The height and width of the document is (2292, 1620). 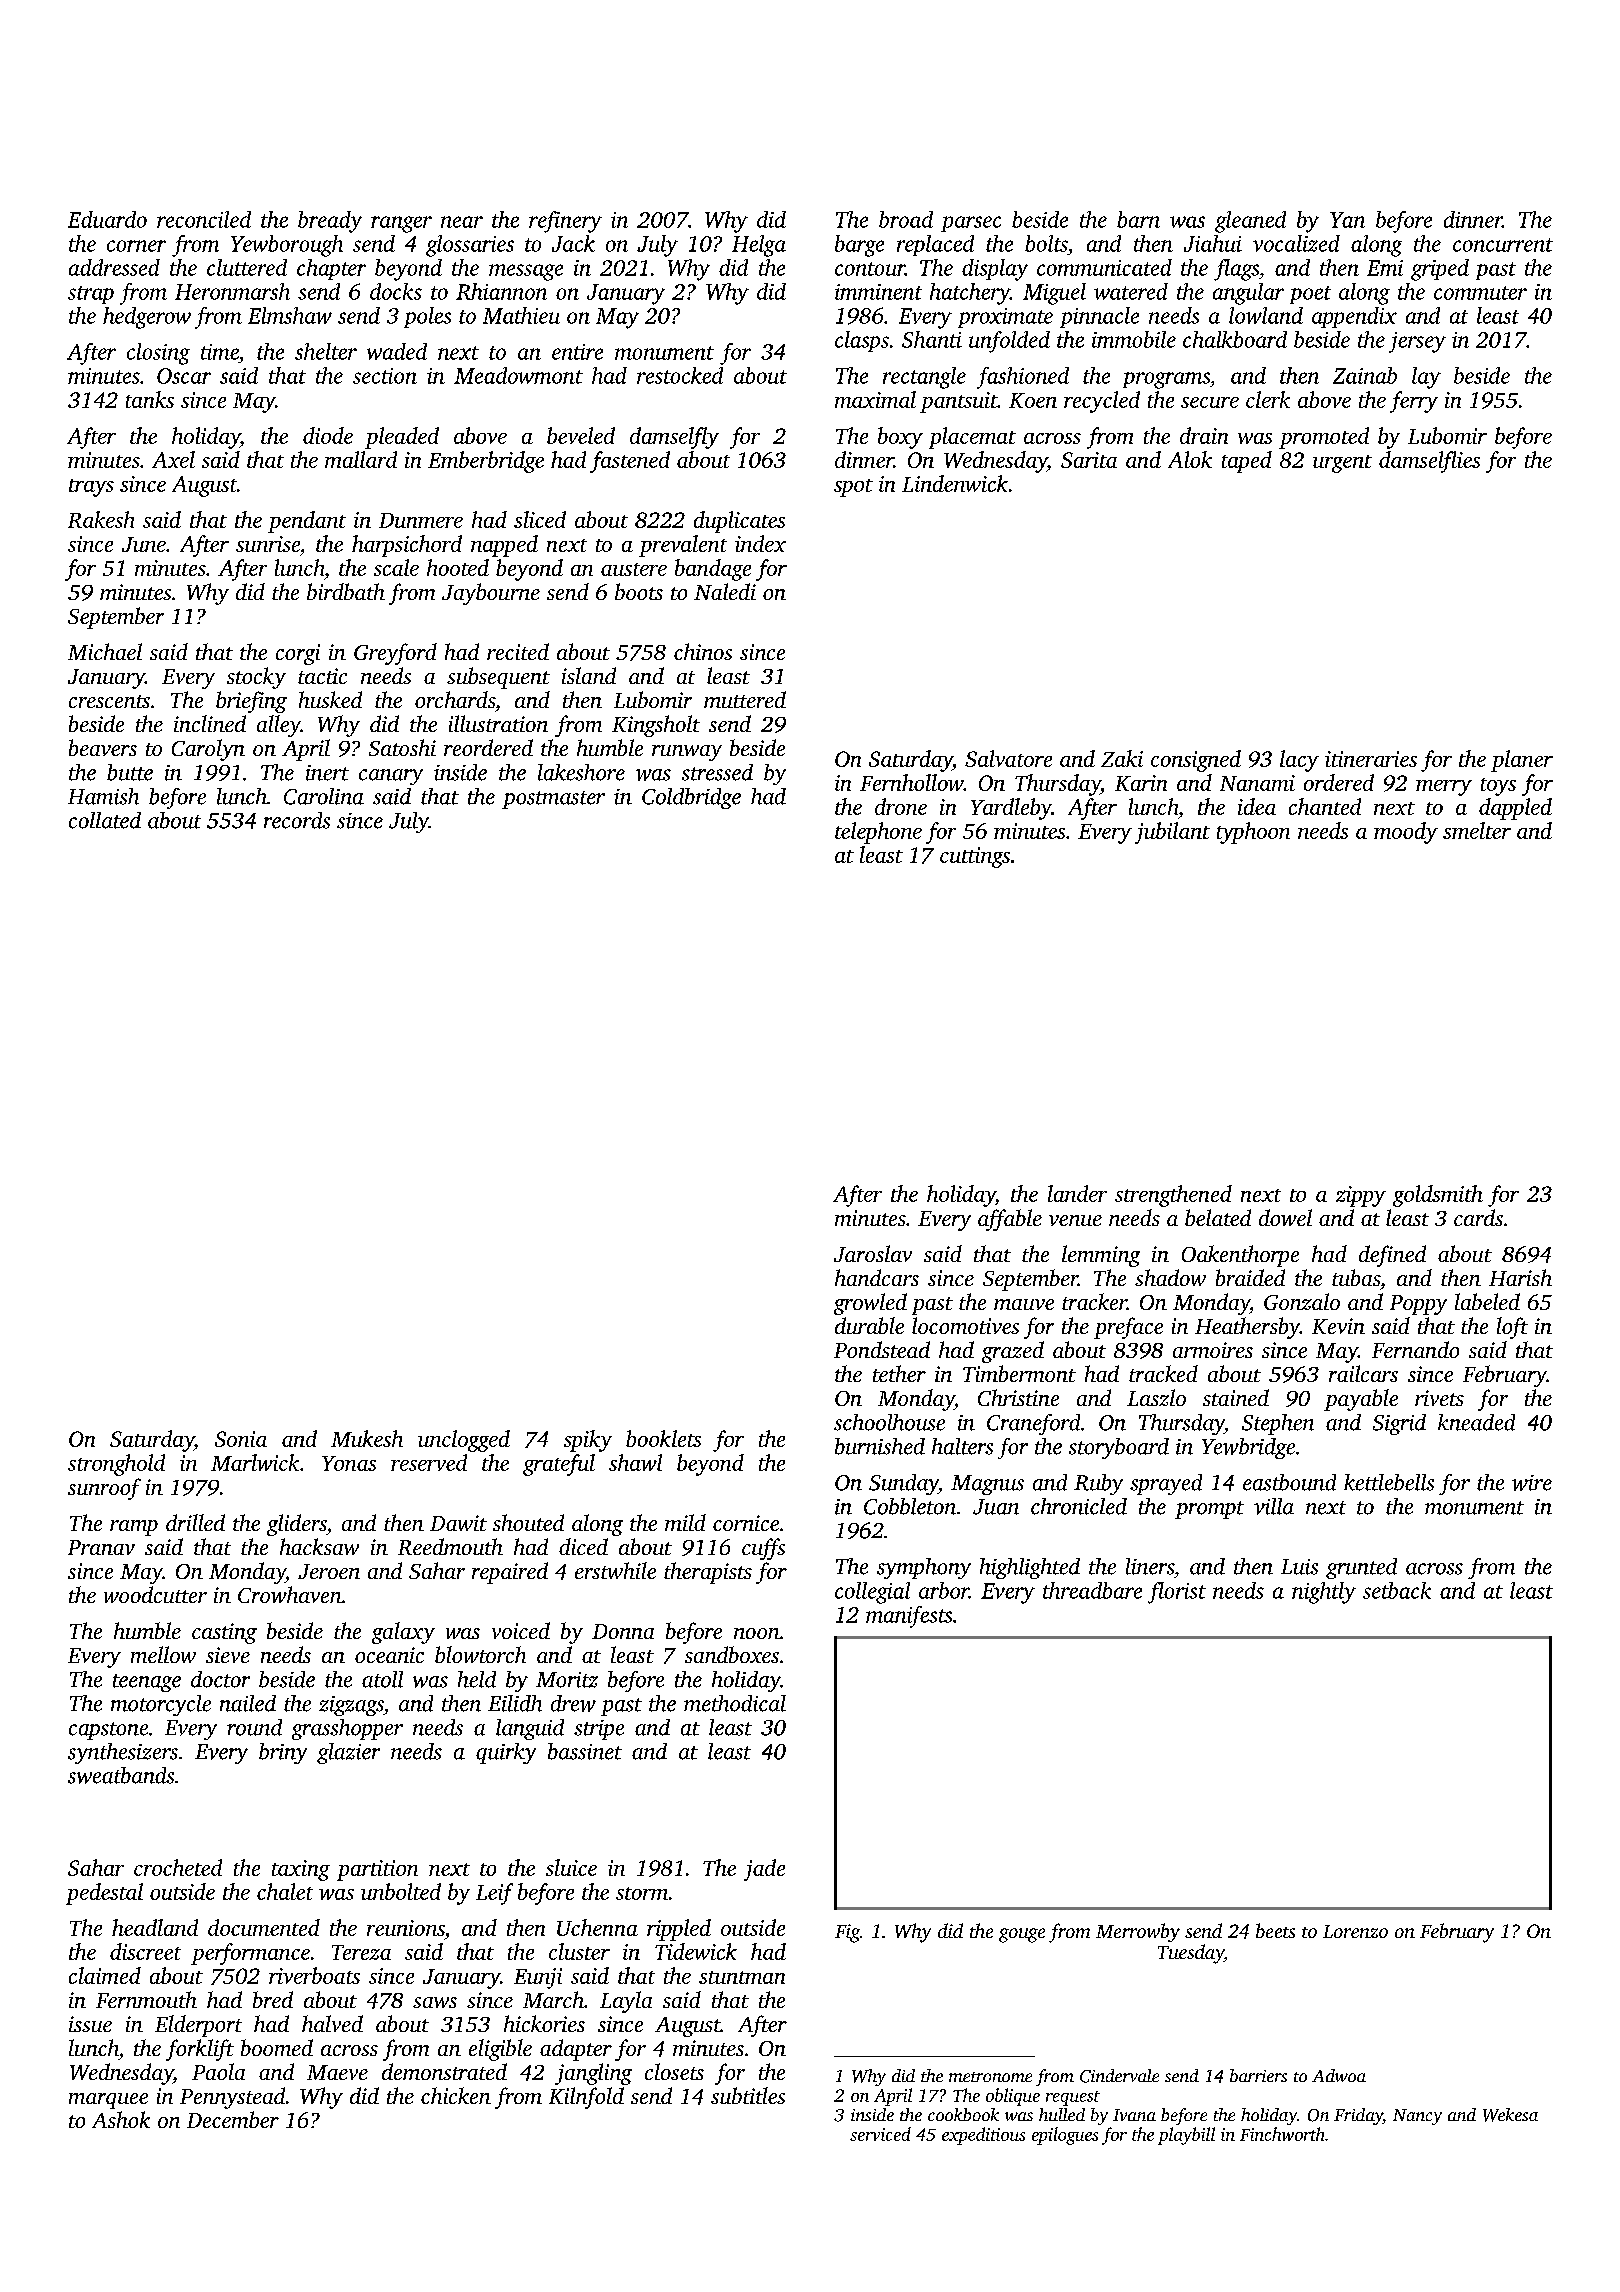 I want to click on prompt, so click(x=1209, y=1510).
